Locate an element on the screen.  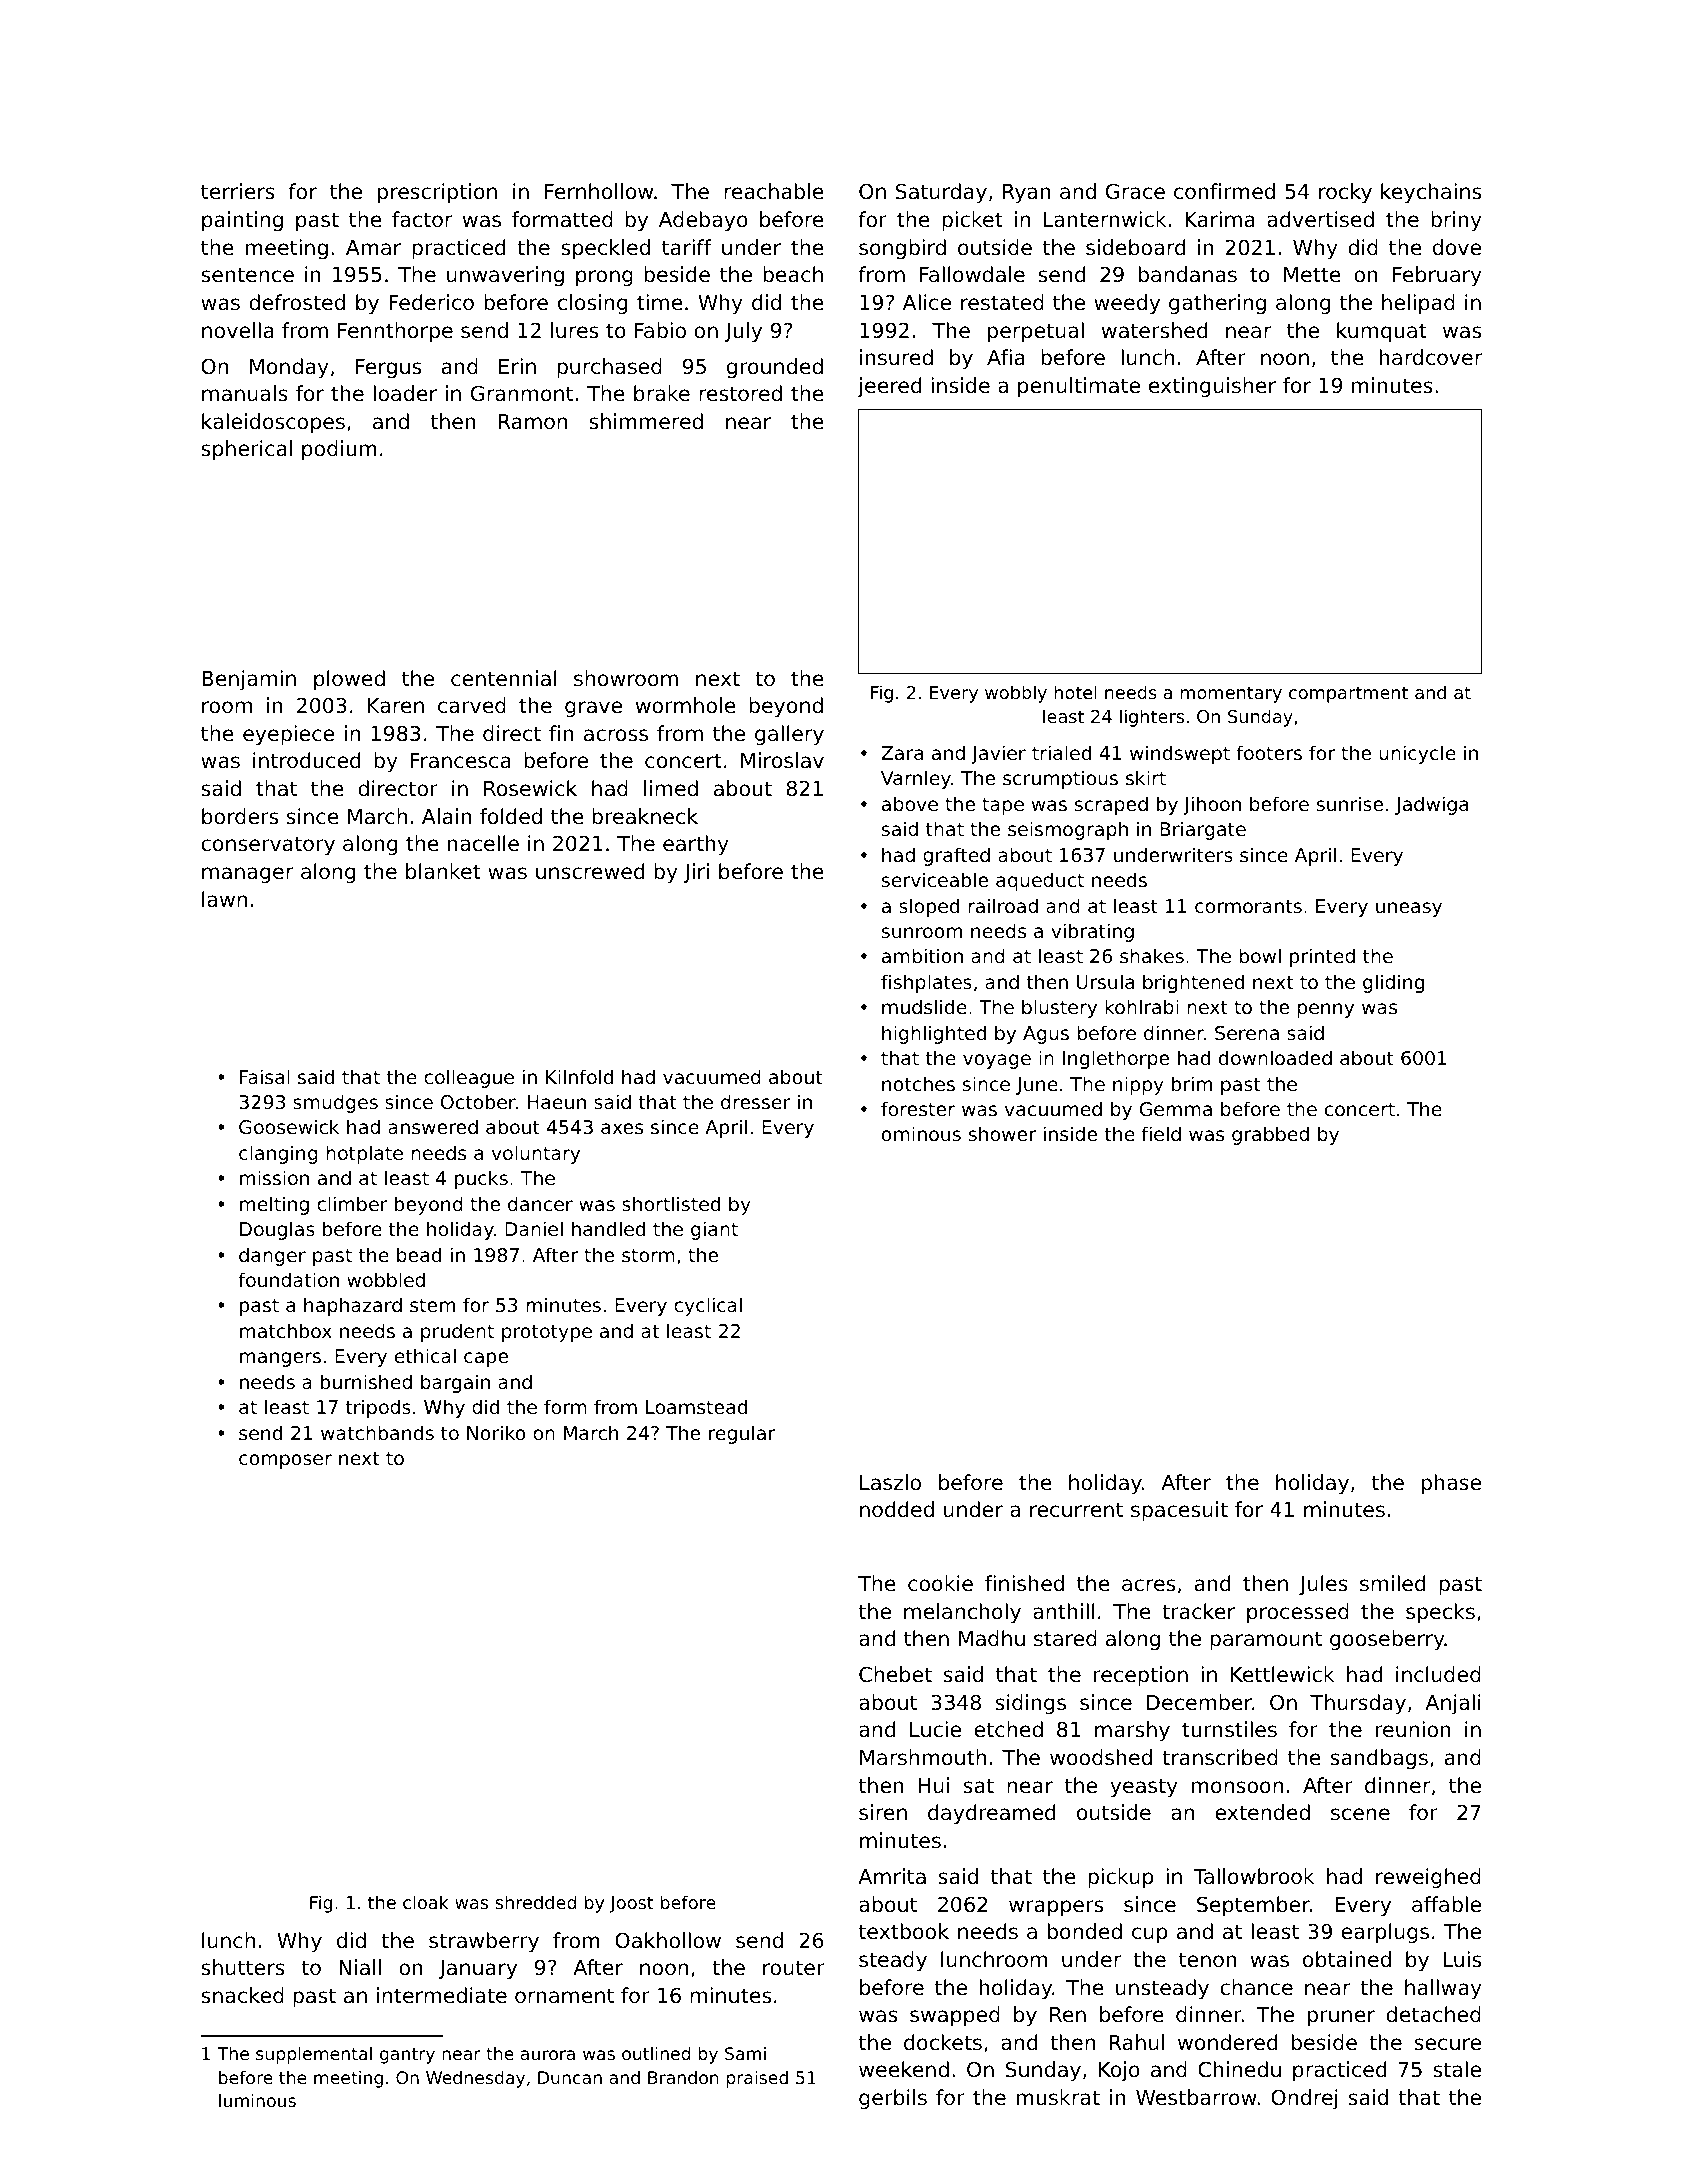
shredded is located at coordinates (535, 1902).
